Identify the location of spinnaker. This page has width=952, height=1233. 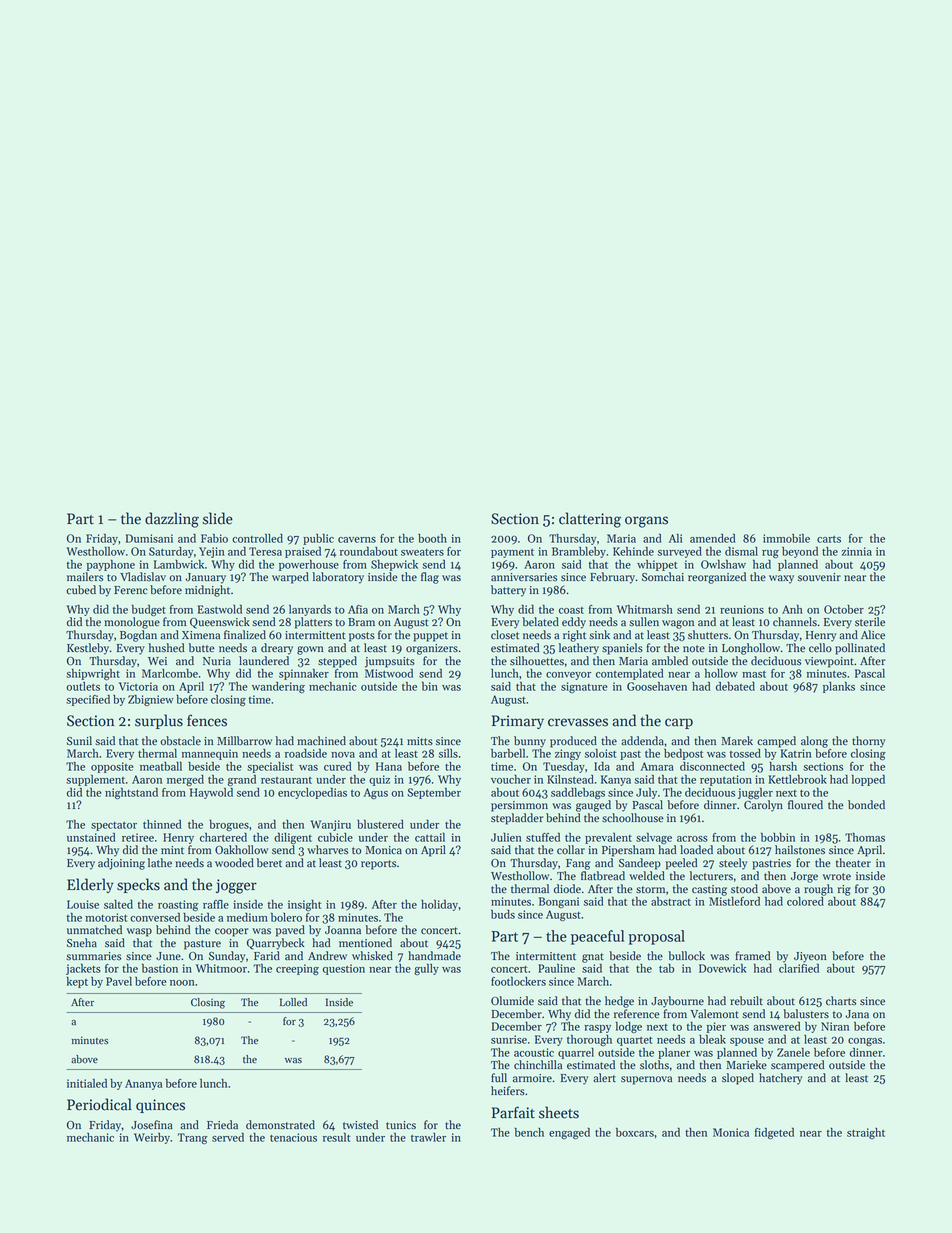
(304, 674).
